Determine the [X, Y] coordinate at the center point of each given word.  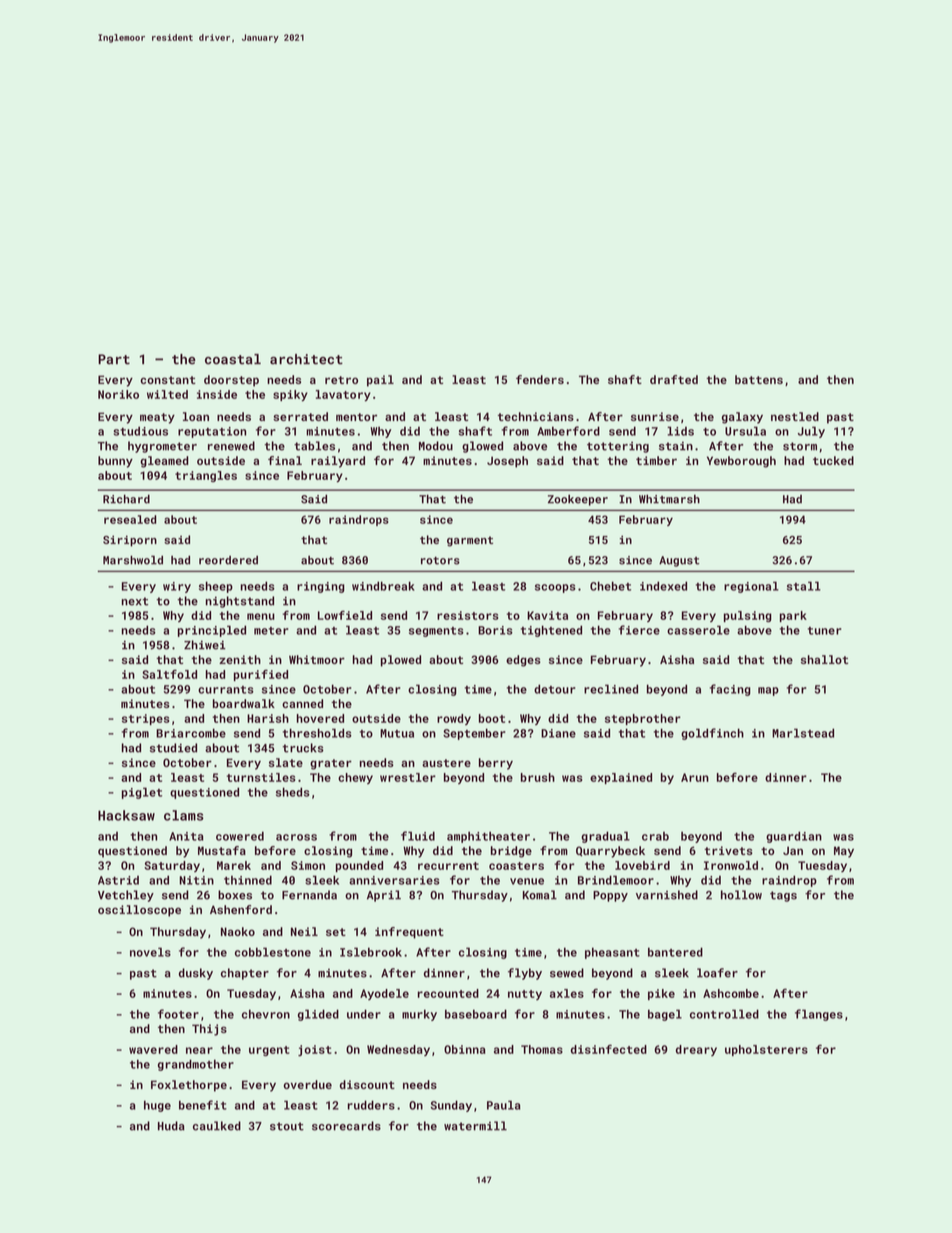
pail [380, 381]
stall [804, 586]
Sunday [451, 1106]
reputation [212, 432]
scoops [555, 588]
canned [302, 703]
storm [800, 446]
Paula [504, 1105]
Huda [171, 1126]
